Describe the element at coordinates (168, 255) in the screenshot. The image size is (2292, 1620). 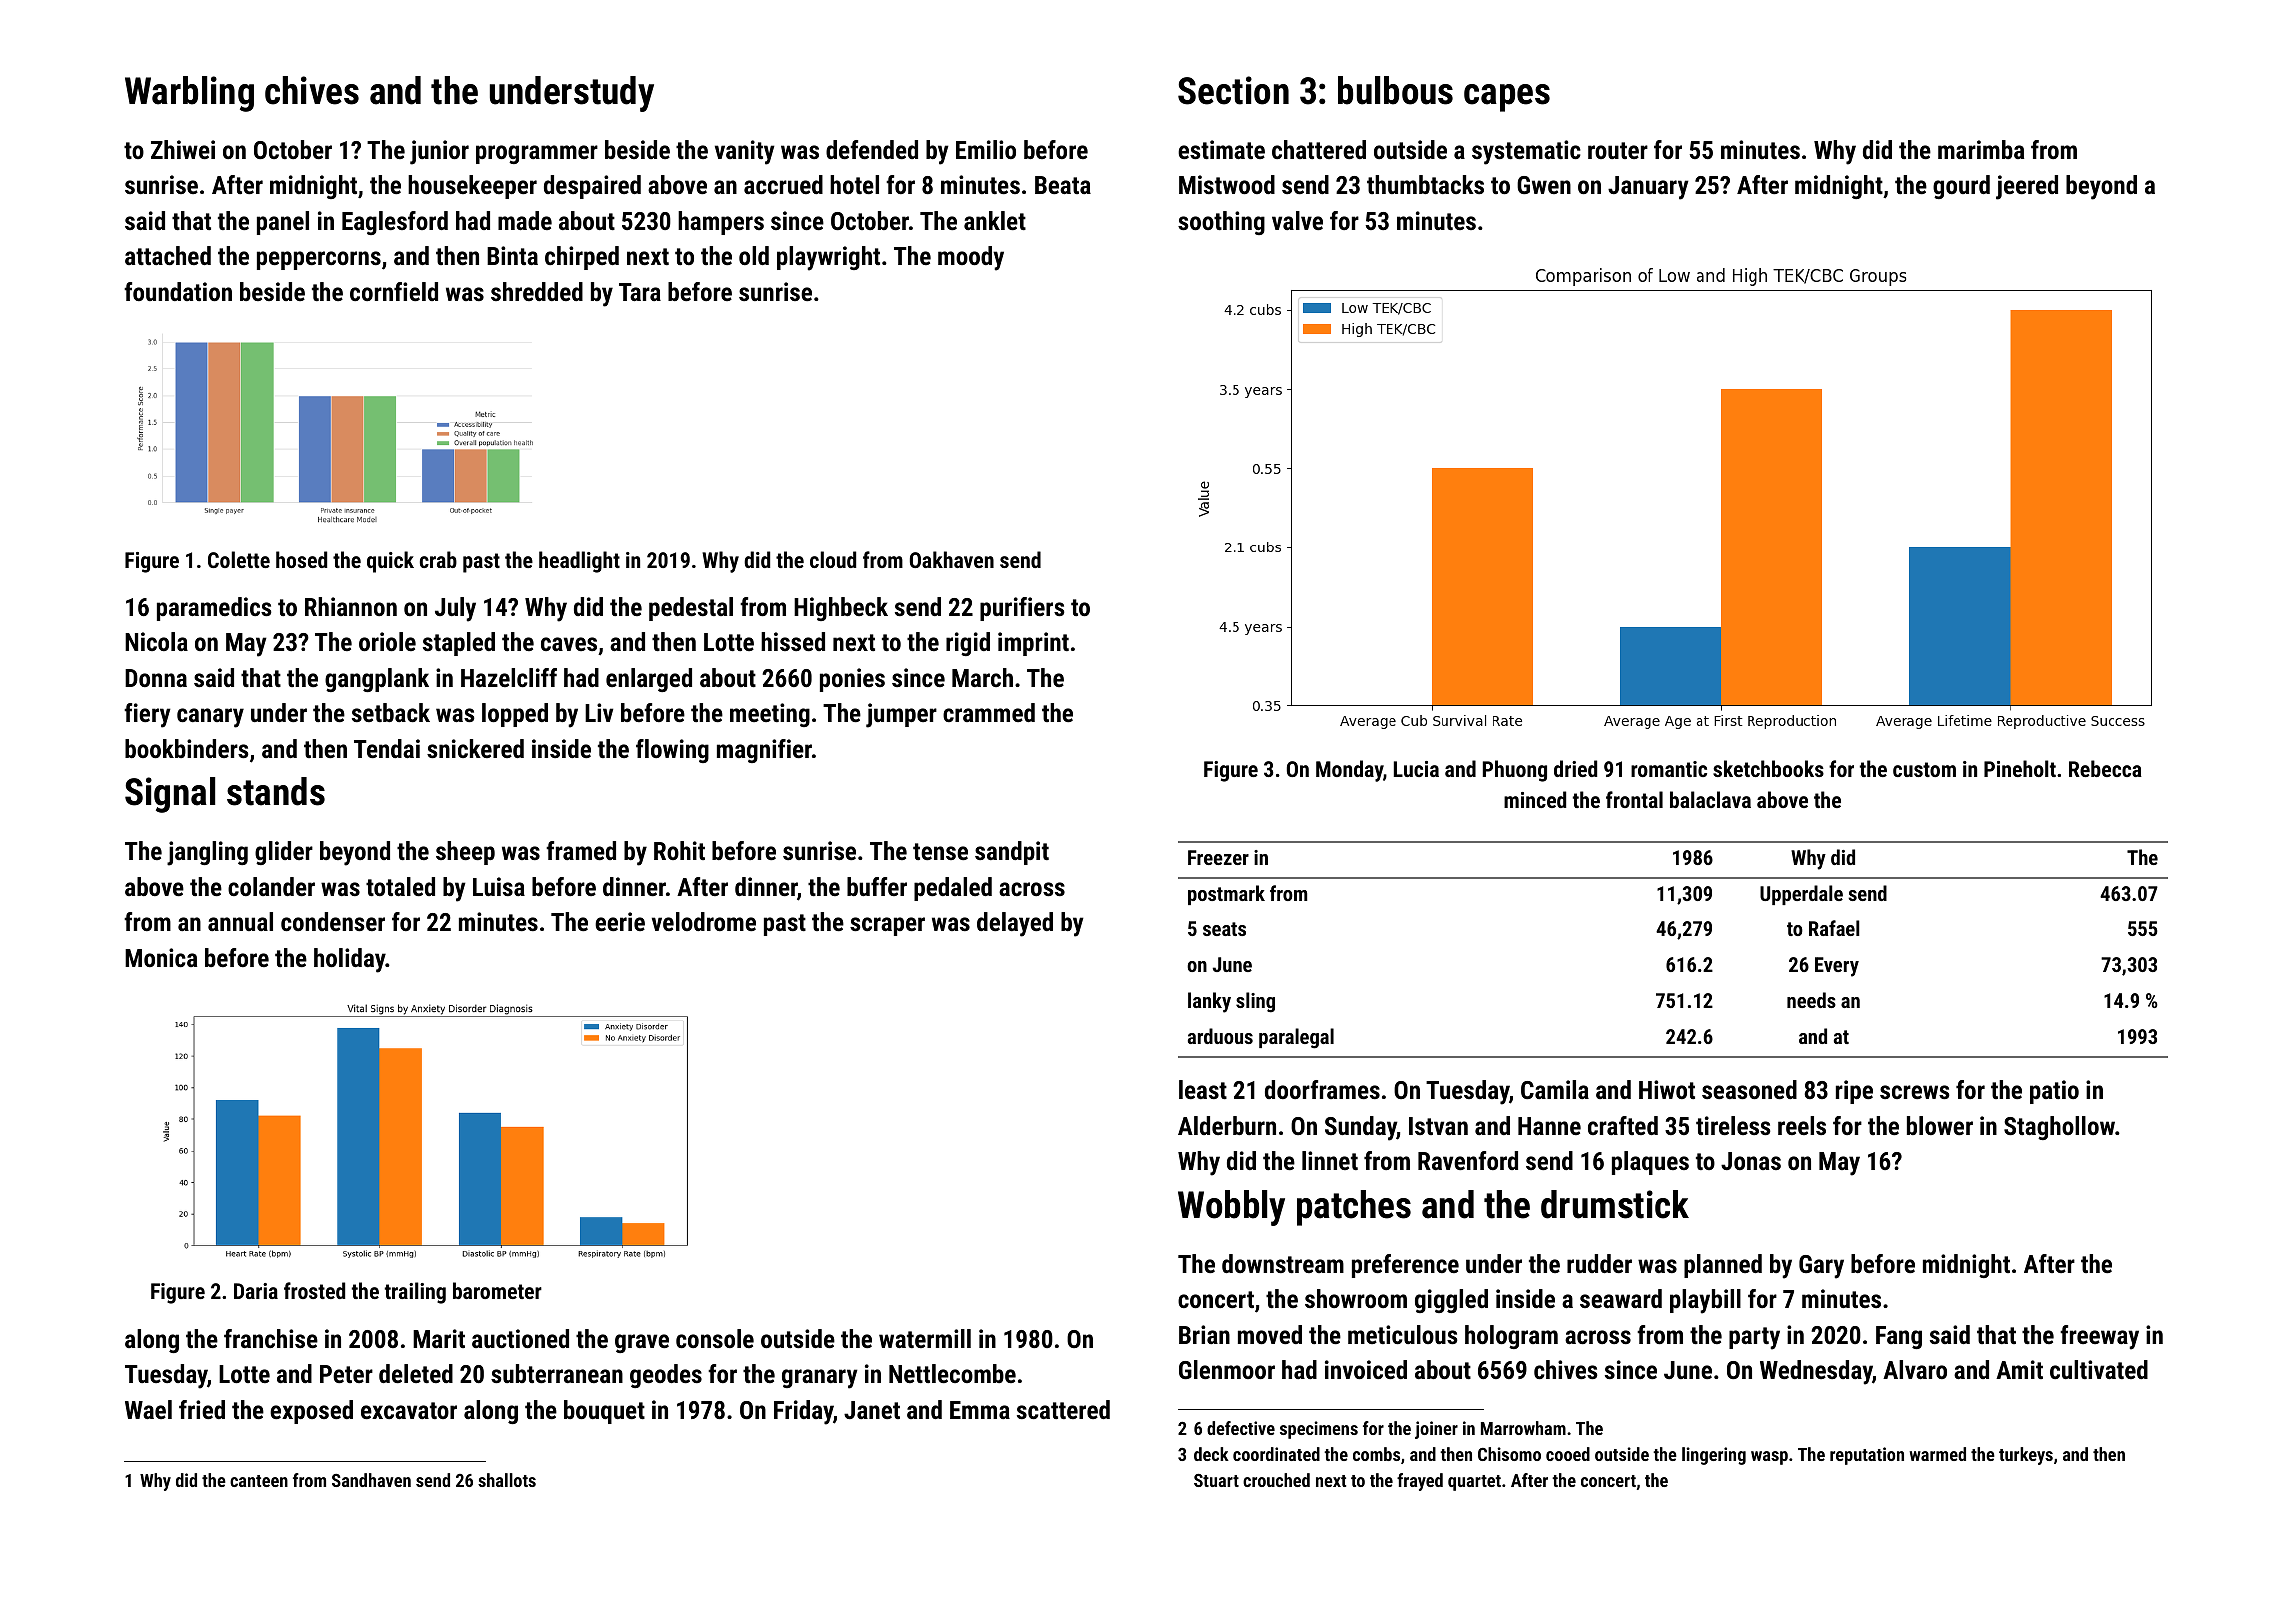
I see `attached` at that location.
